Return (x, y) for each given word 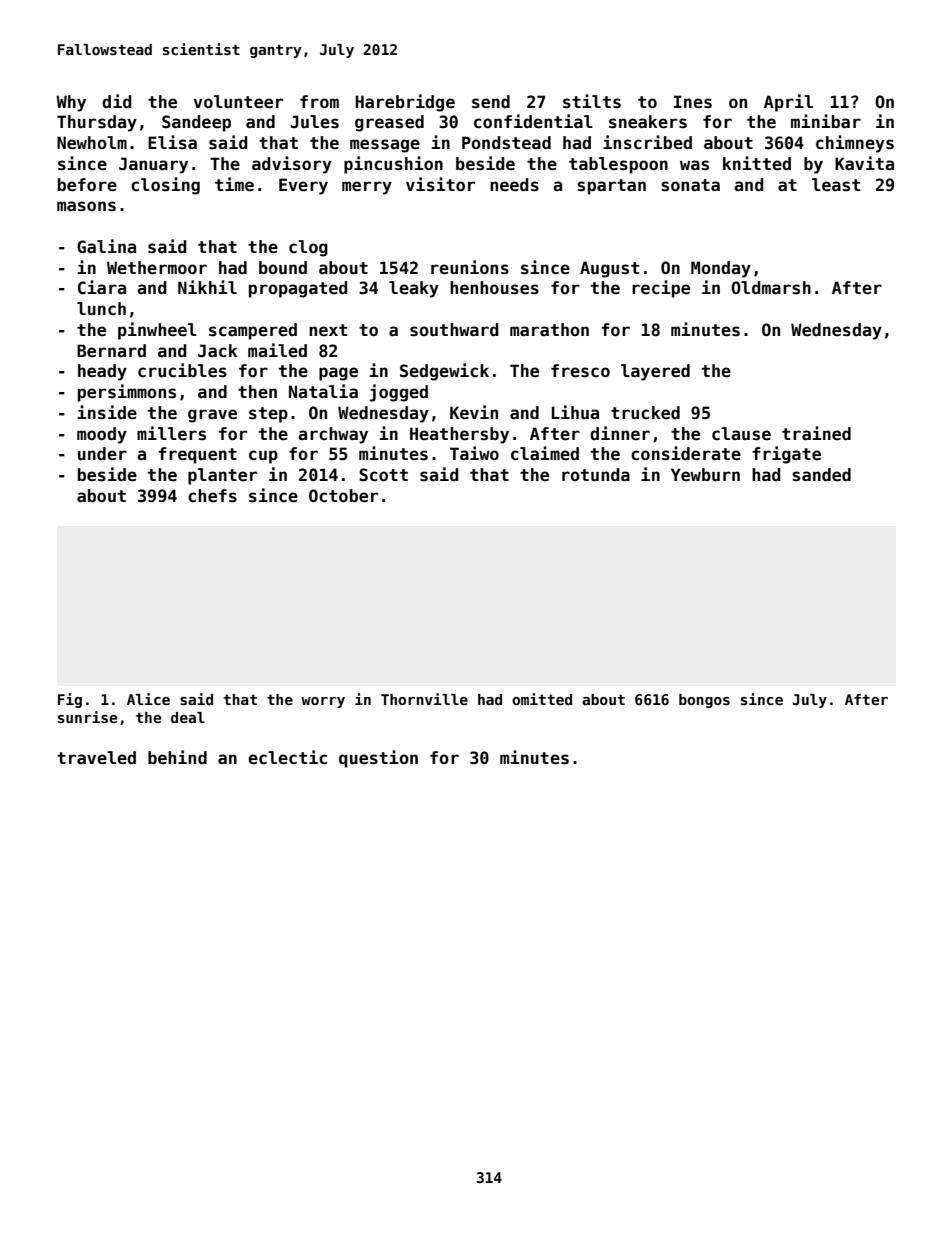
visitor (440, 184)
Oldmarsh (771, 288)
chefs (212, 496)
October (343, 496)
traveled (96, 758)
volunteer (238, 102)
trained (816, 433)
